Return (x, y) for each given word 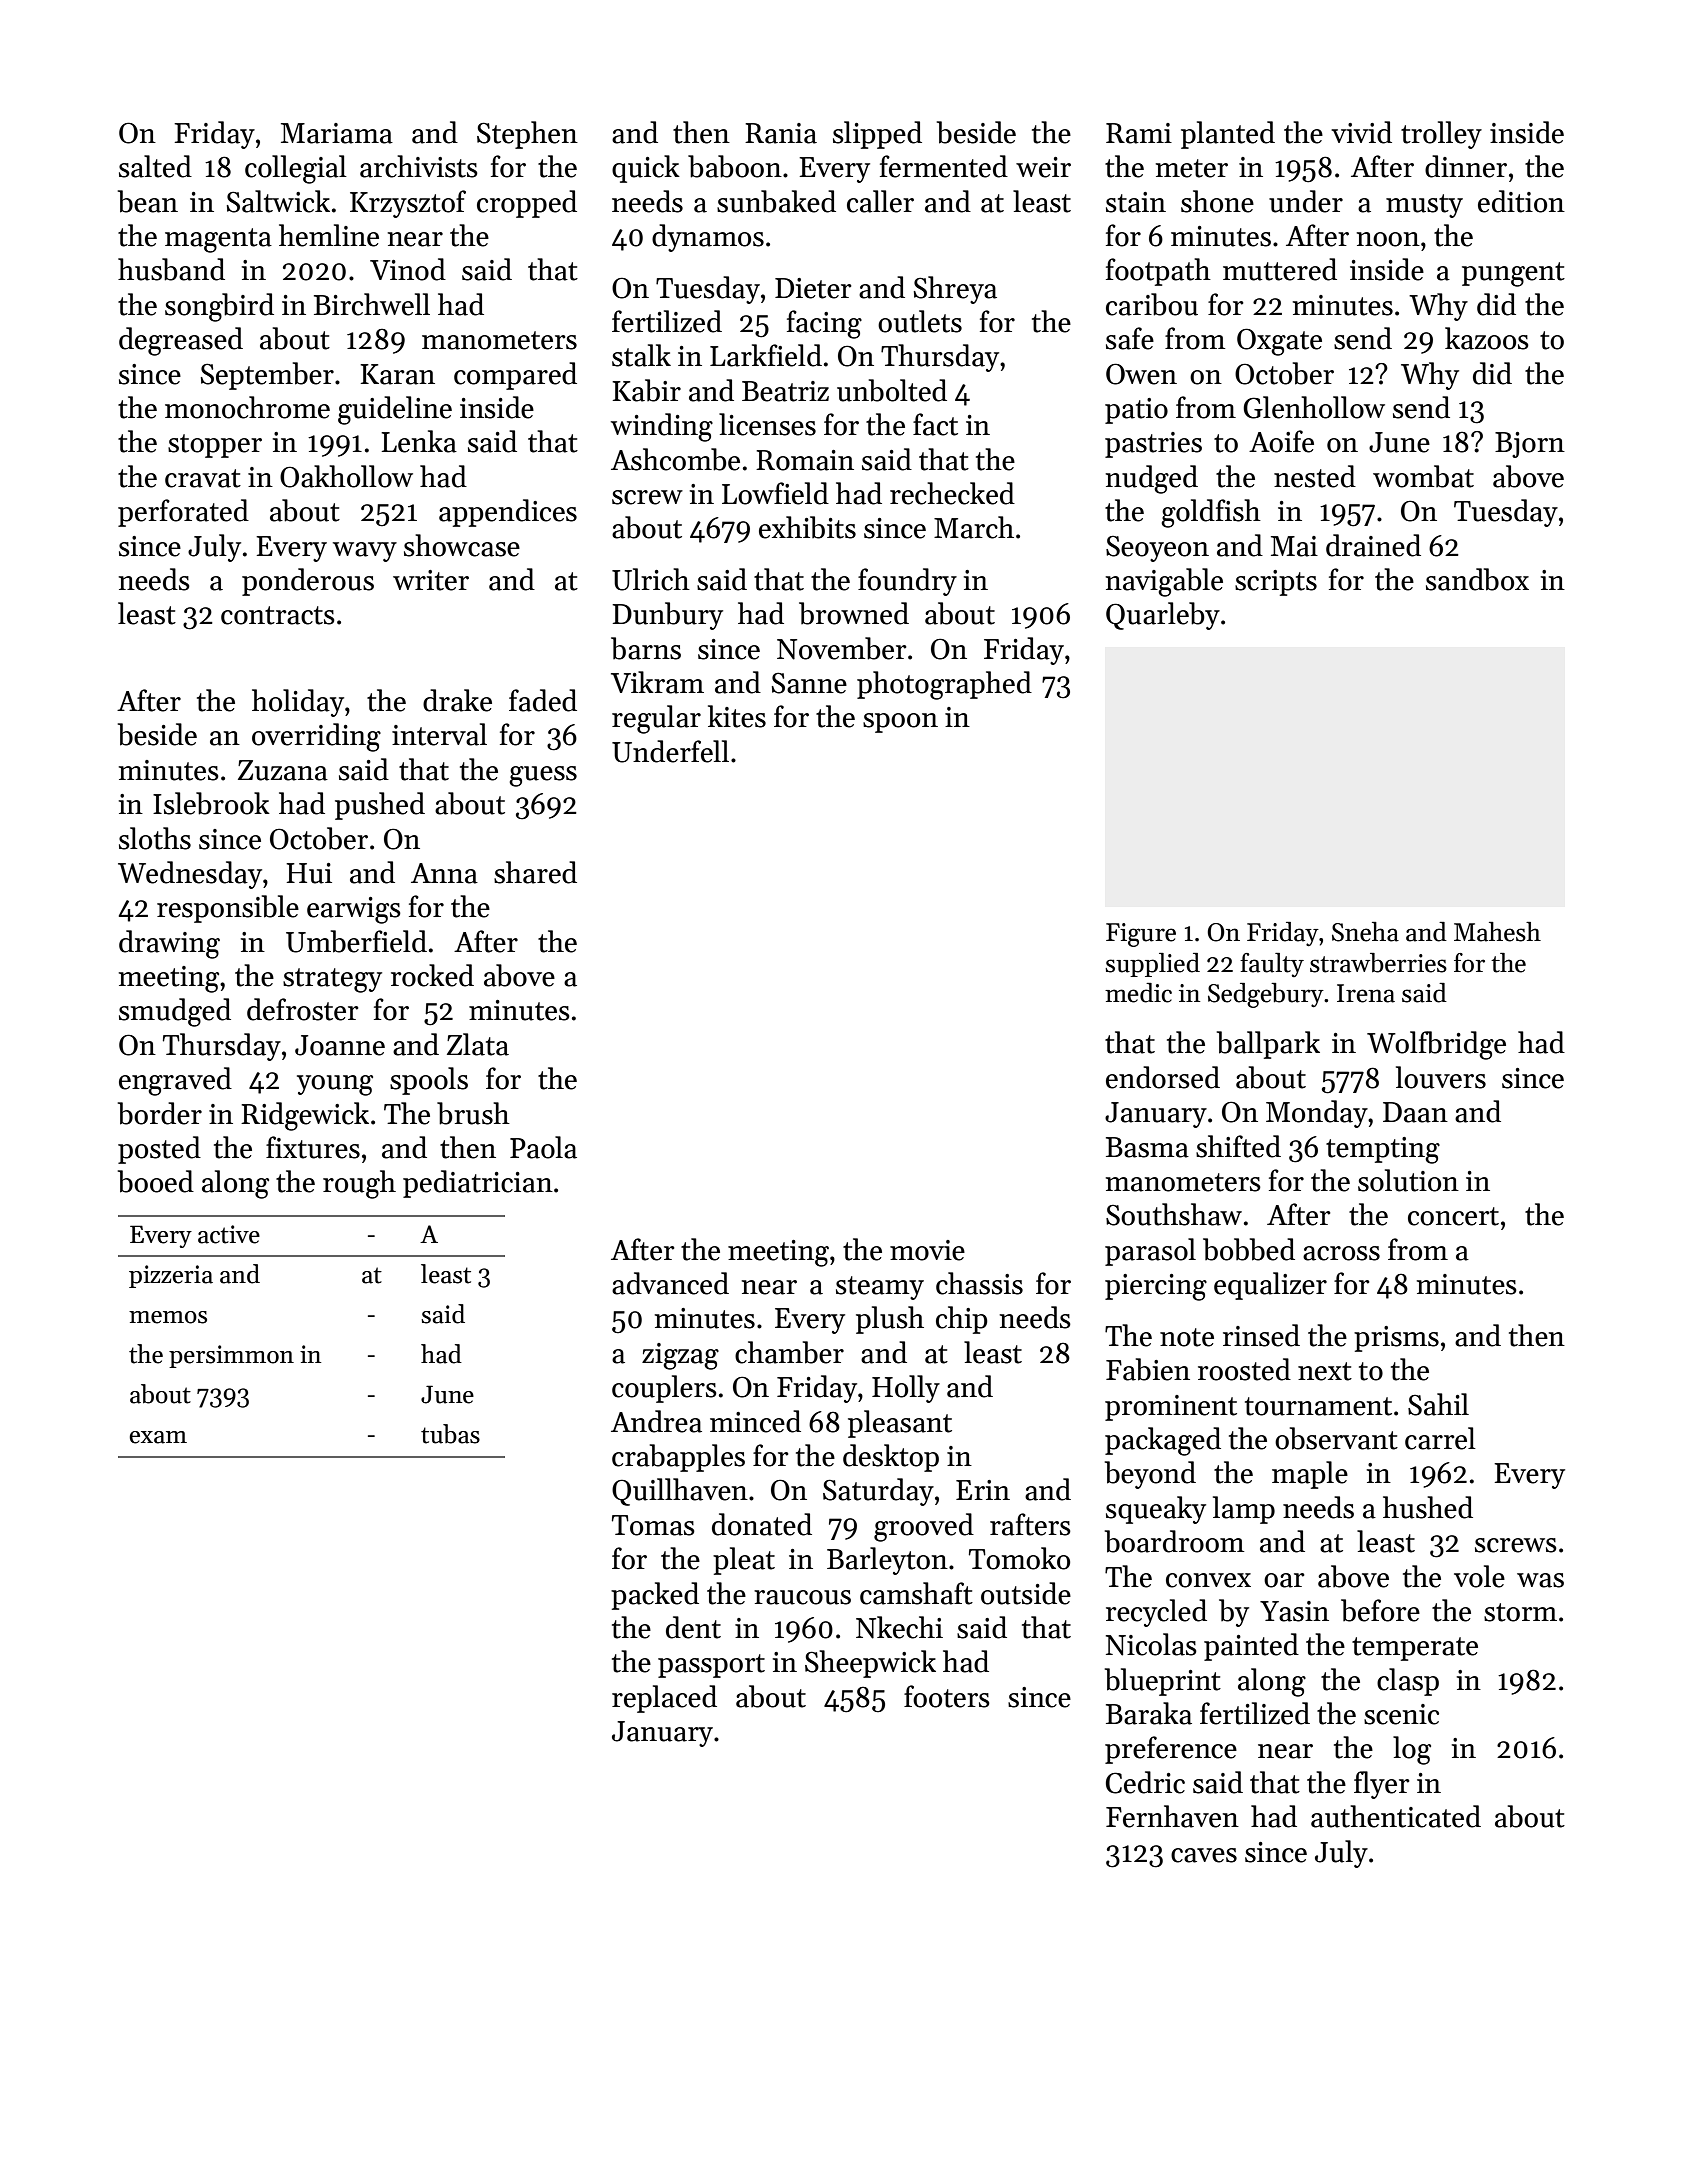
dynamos (708, 238)
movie (927, 1250)
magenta (218, 240)
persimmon (231, 1356)
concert (1453, 1216)
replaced (664, 1699)
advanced (670, 1283)
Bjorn (1530, 445)
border (160, 1113)
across (1341, 1253)
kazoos (1487, 338)
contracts (278, 615)
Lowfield (775, 493)
